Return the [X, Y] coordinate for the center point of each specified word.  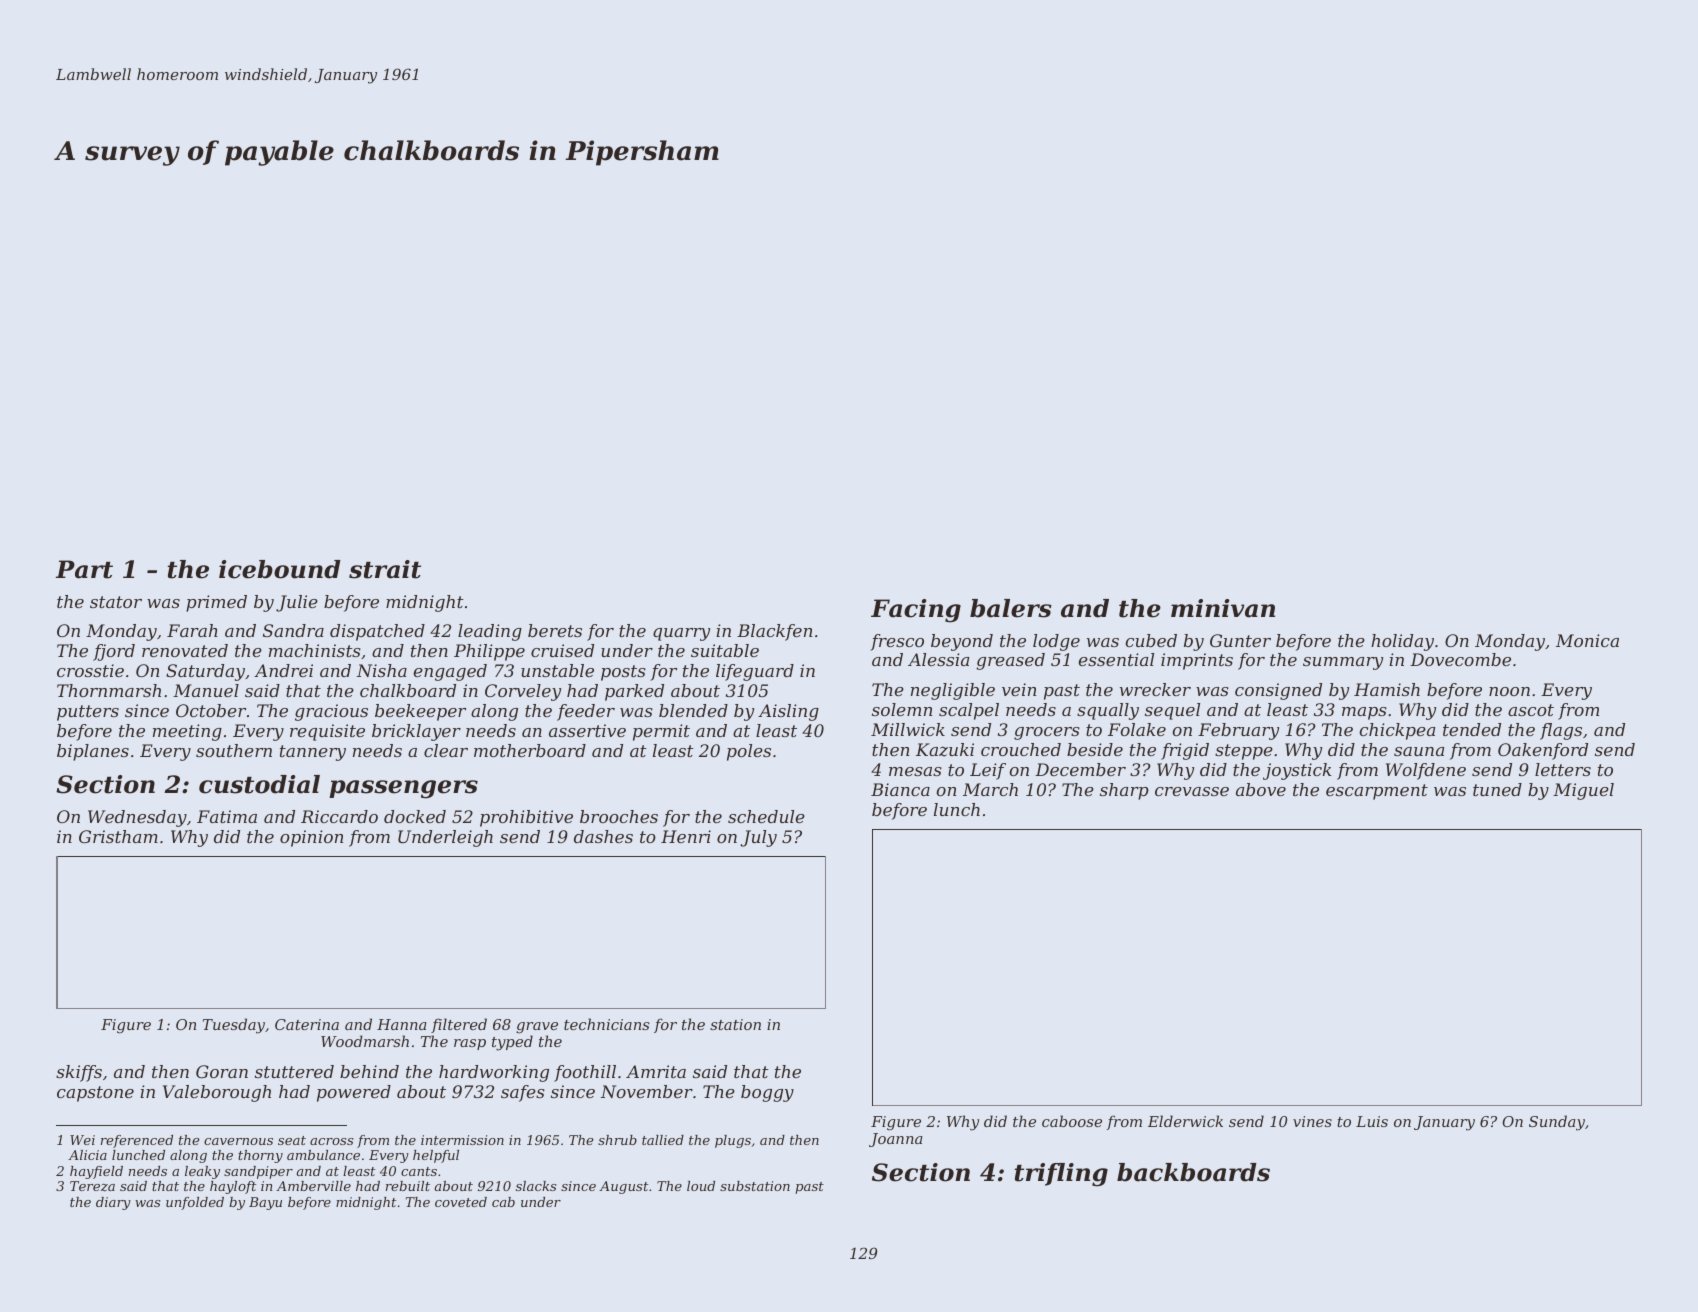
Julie [297, 603]
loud [701, 1186]
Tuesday [234, 1026]
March [990, 789]
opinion [311, 838]
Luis [1372, 1121]
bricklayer [416, 732]
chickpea [1397, 731]
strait [385, 569]
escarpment [1377, 792]
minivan [1223, 608]
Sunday [1557, 1123]
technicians [606, 1024]
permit [661, 732]
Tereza [92, 1186]
